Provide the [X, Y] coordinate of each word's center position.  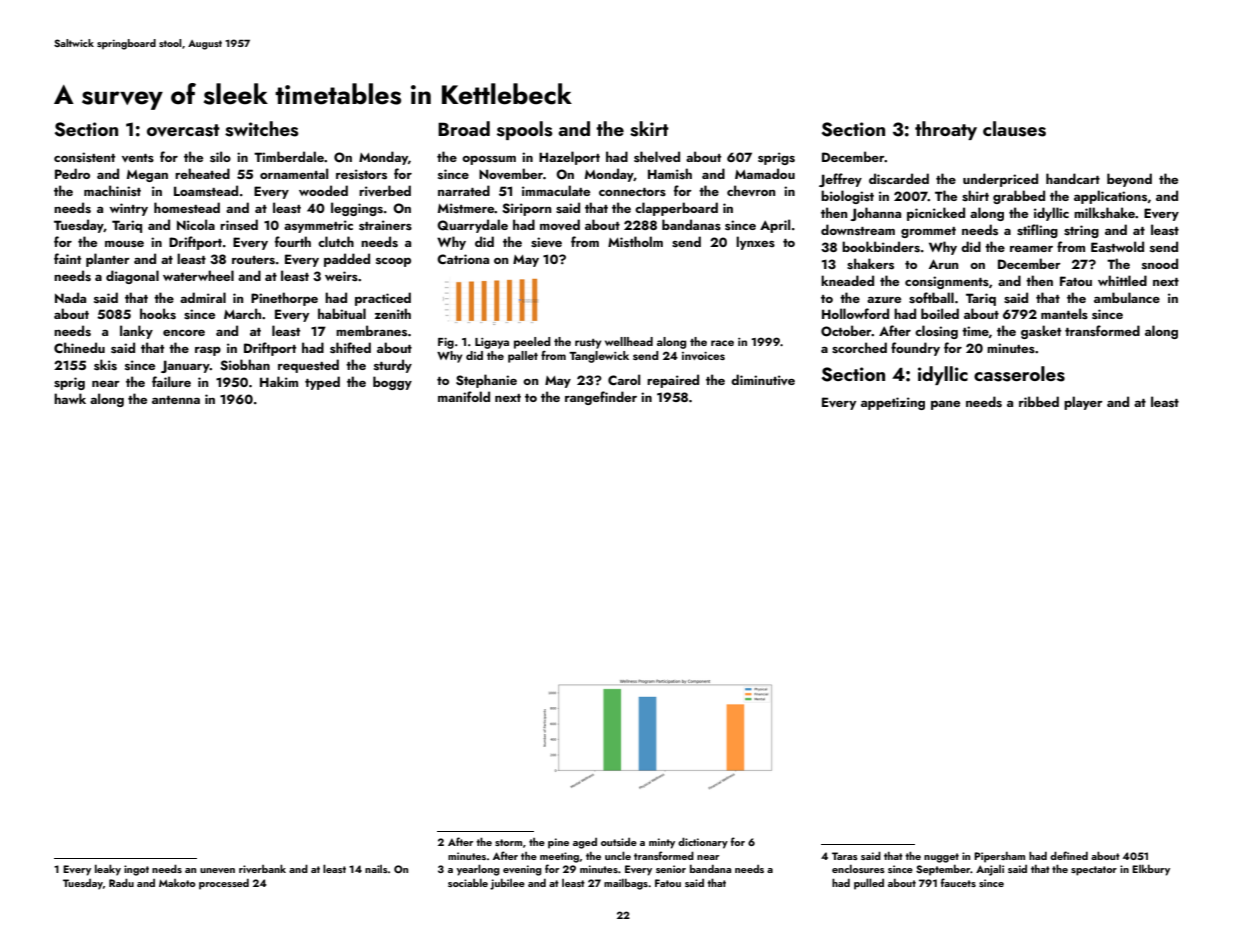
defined [1069, 855]
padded [347, 260]
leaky [108, 870]
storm [508, 842]
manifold [464, 396]
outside [619, 842]
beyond [1129, 180]
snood [1160, 264]
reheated [202, 173]
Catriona [463, 259]
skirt [649, 129]
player [1083, 403]
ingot [136, 870]
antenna [176, 400]
